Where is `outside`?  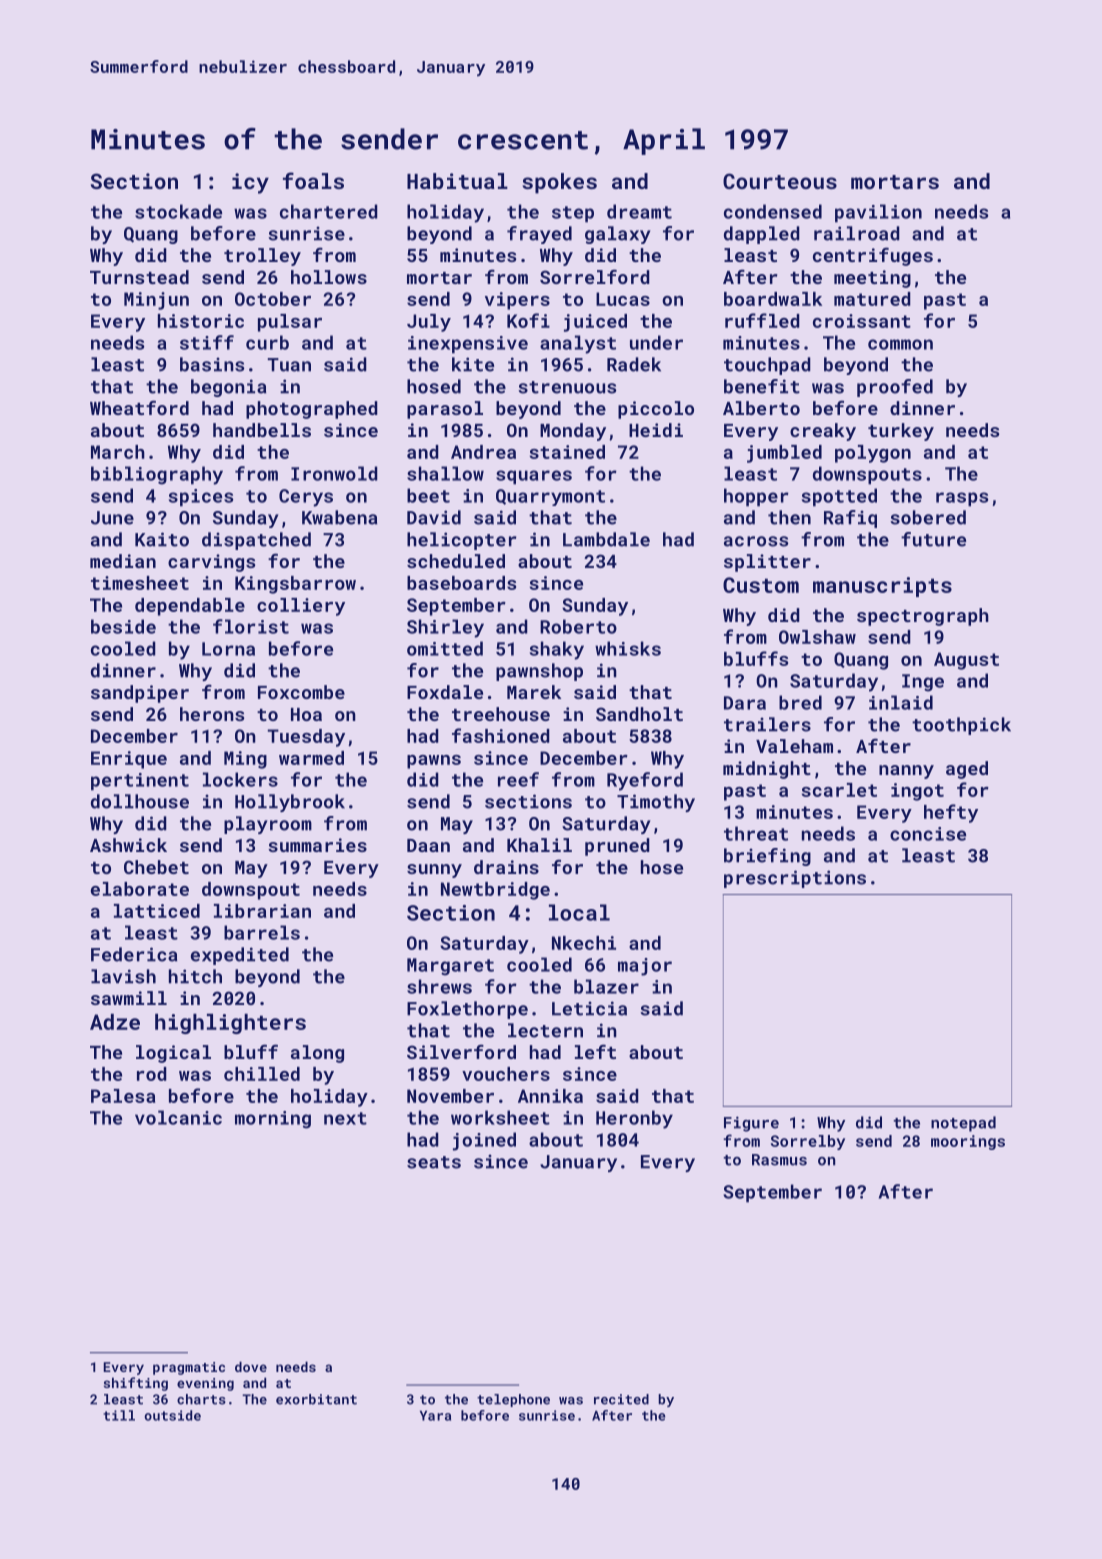
outside is located at coordinates (172, 1415).
